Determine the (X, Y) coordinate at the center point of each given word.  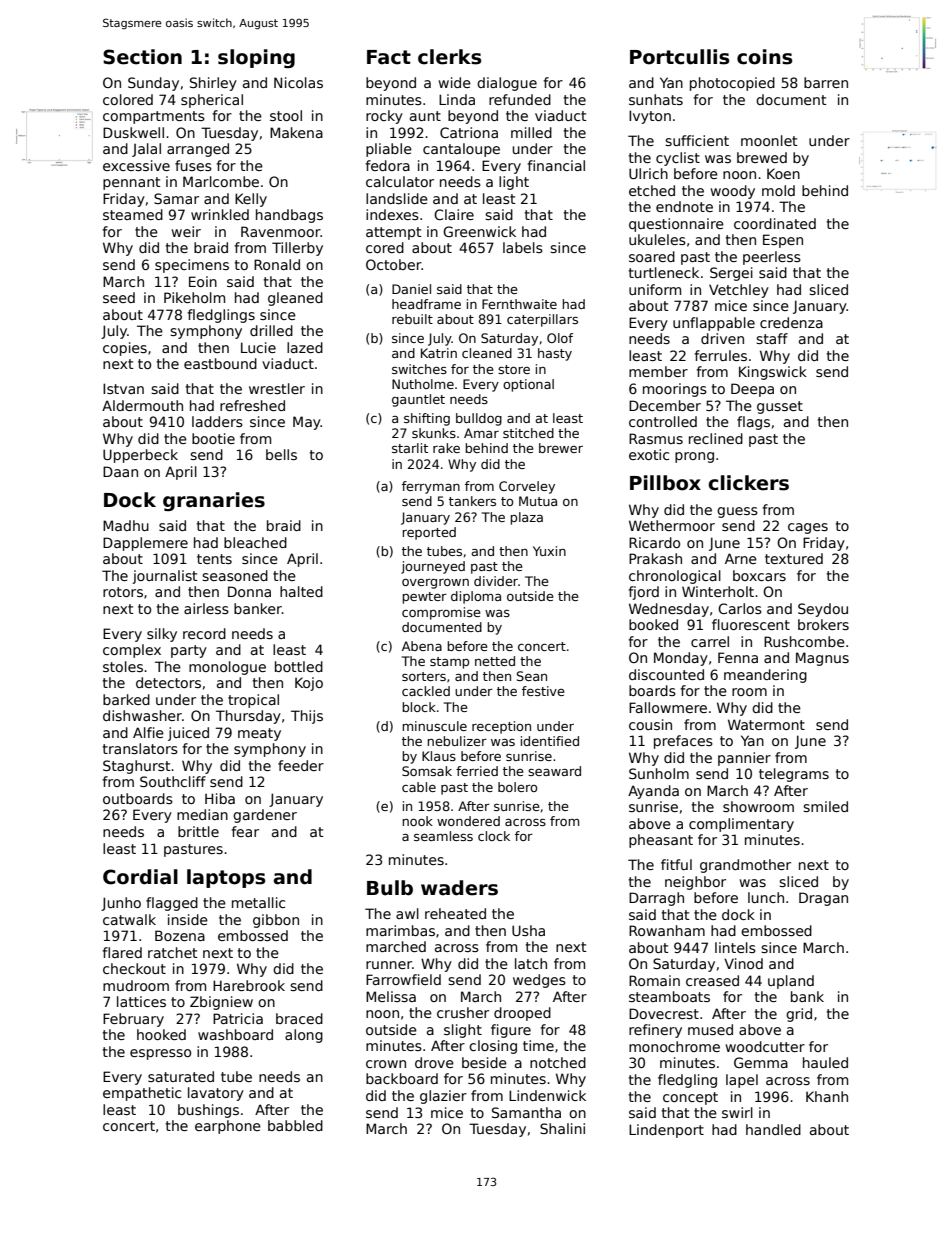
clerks (449, 57)
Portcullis (679, 57)
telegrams (794, 775)
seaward (554, 771)
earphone (228, 1127)
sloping (256, 58)
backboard (402, 1078)
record (204, 633)
